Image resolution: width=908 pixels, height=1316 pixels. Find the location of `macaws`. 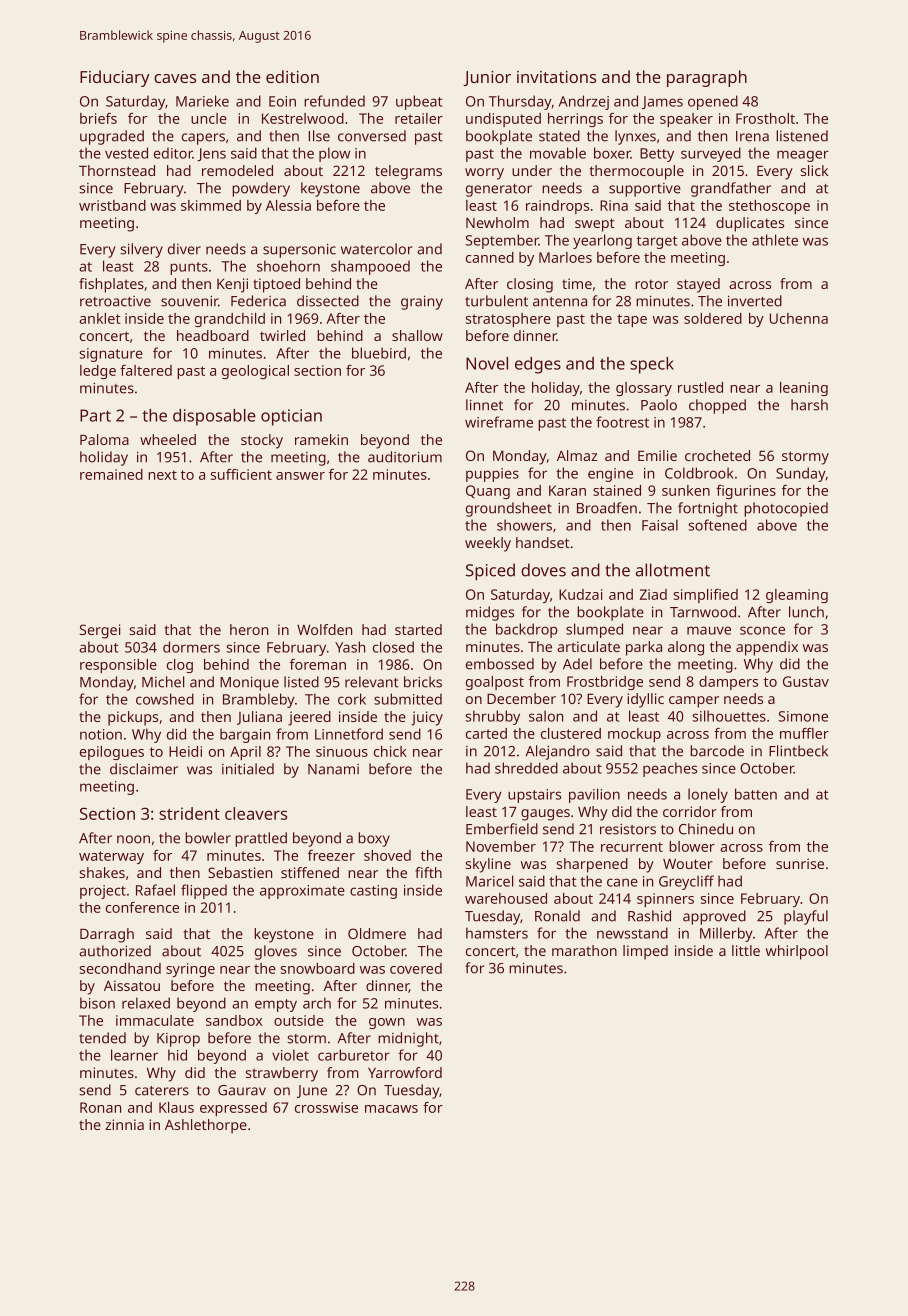

macaws is located at coordinates (391, 1109).
